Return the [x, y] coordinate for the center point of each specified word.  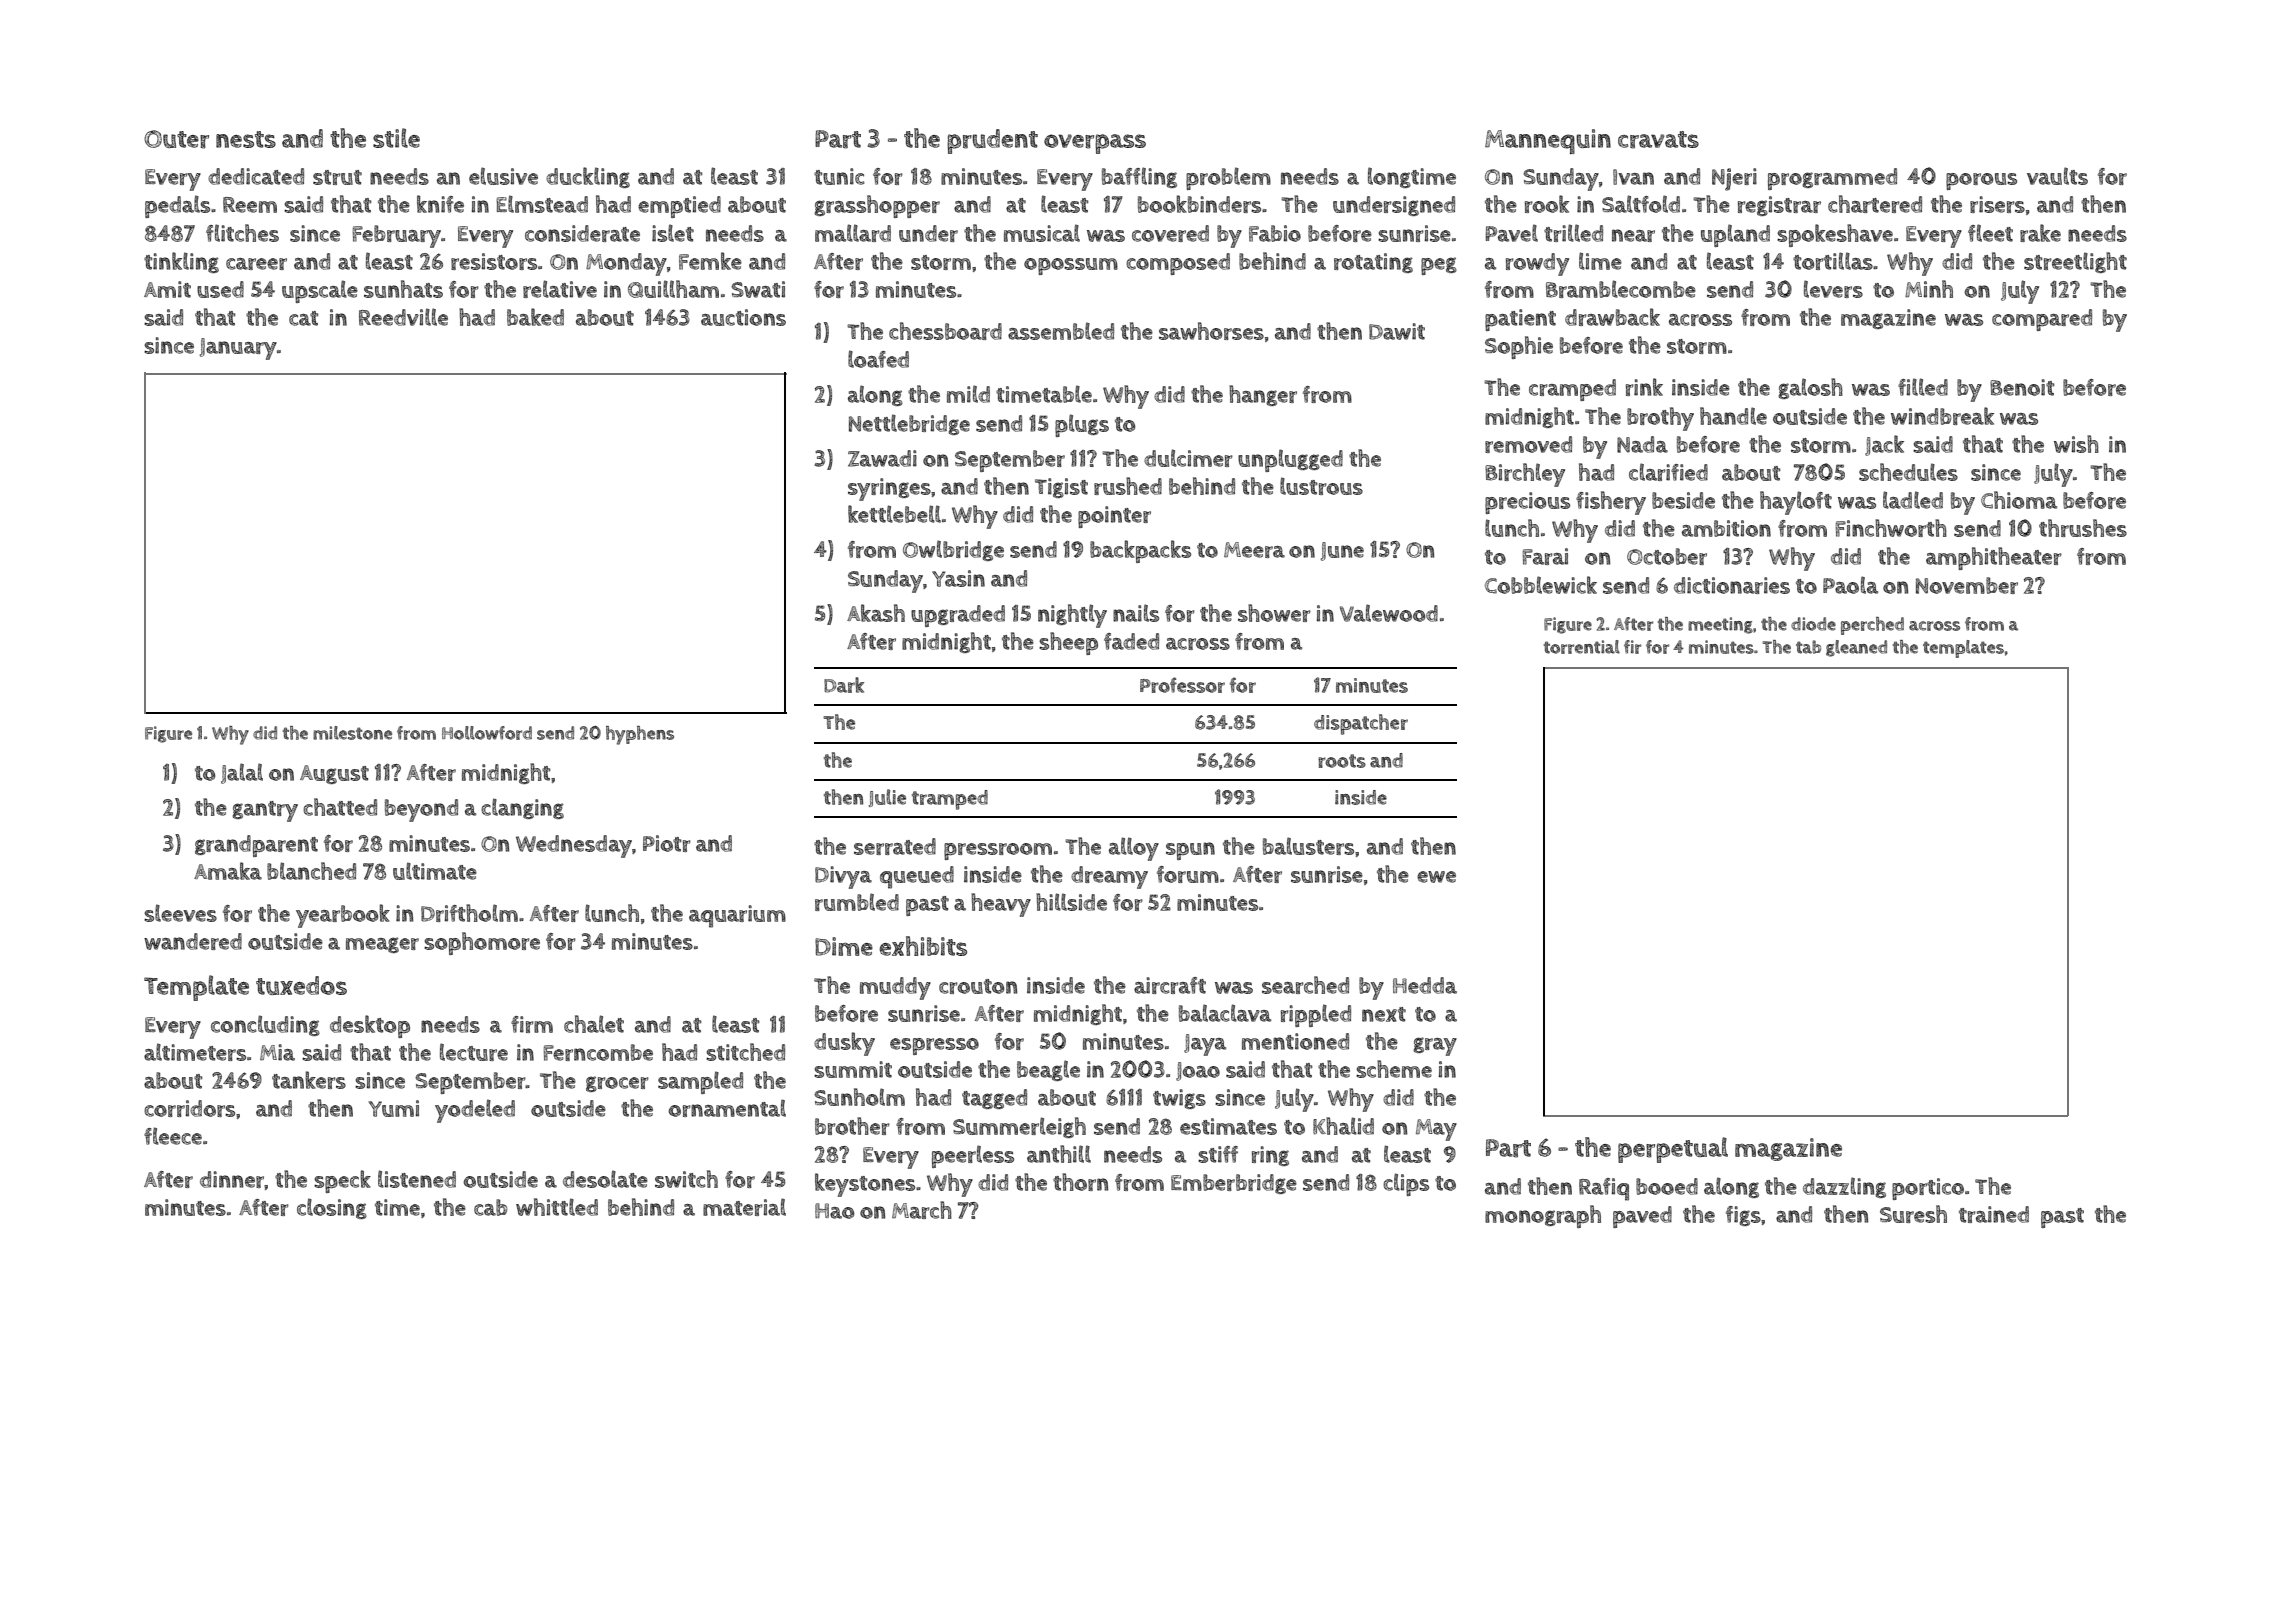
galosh [1810, 388]
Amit [167, 289]
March [922, 1210]
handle [1733, 416]
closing [332, 1208]
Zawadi [882, 458]
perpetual [1673, 1150]
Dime [844, 946]
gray [1435, 1046]
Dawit [1397, 331]
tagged [994, 1099]
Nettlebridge [909, 424]
